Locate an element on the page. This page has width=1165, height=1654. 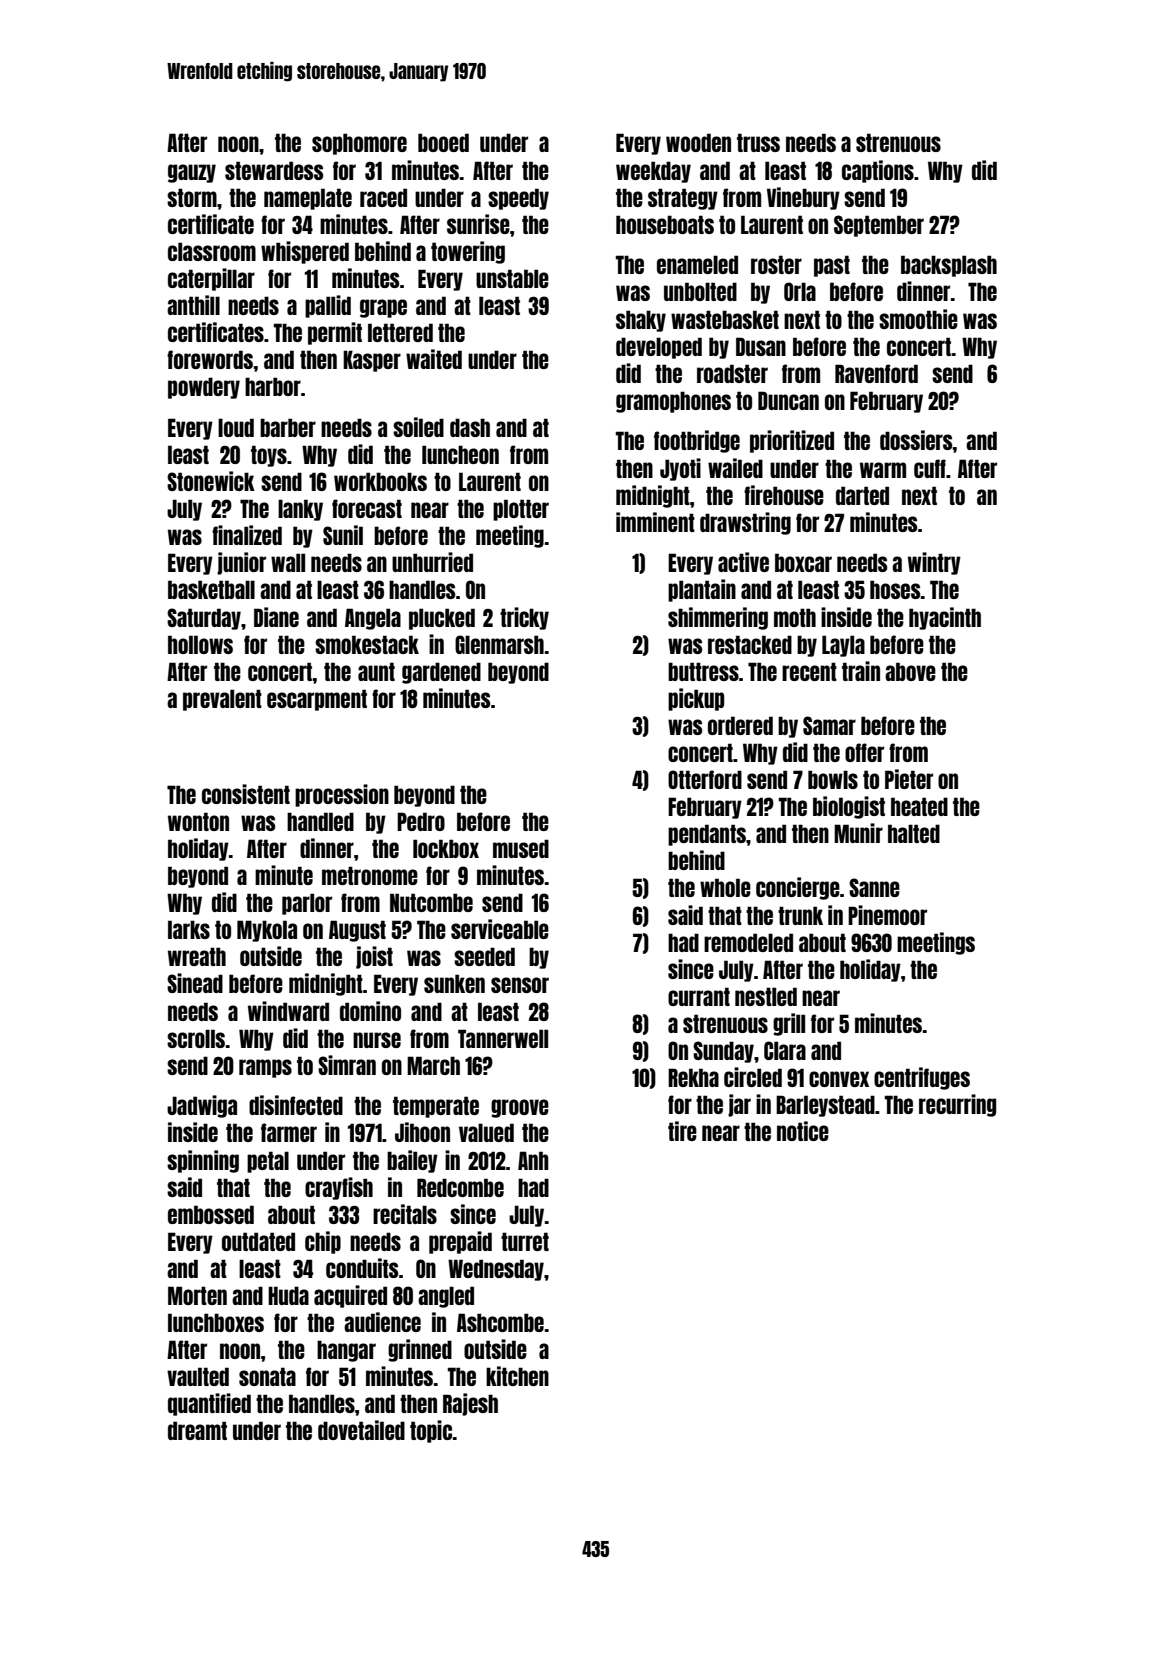
sophomore is located at coordinates (359, 144).
